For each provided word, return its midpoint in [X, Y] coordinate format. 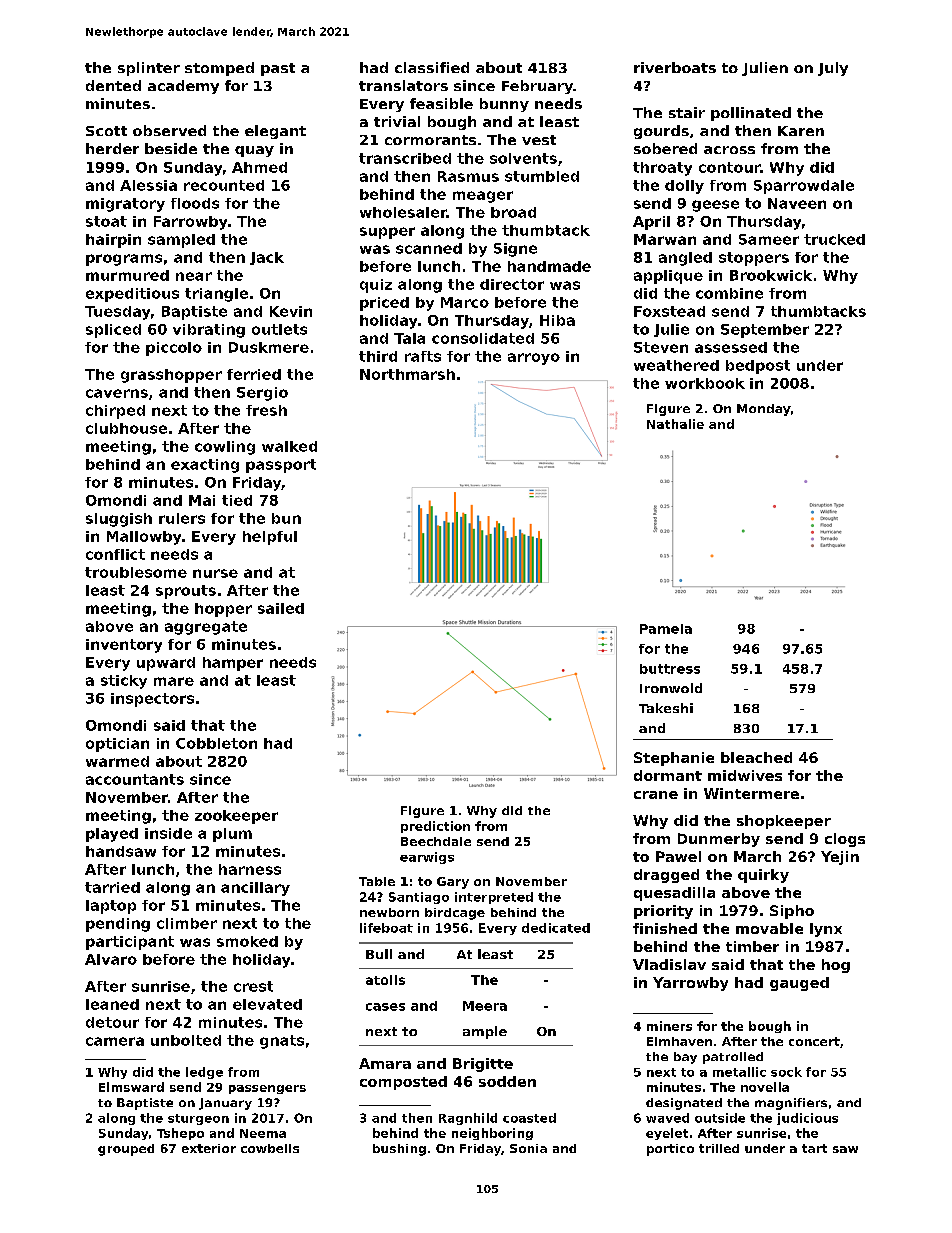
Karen [801, 131]
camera [115, 1041]
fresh [266, 410]
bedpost [758, 367]
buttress [670, 669]
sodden [507, 1081]
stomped [219, 69]
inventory [124, 646]
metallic [739, 1072]
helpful [270, 538]
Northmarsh [407, 374]
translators [403, 85]
